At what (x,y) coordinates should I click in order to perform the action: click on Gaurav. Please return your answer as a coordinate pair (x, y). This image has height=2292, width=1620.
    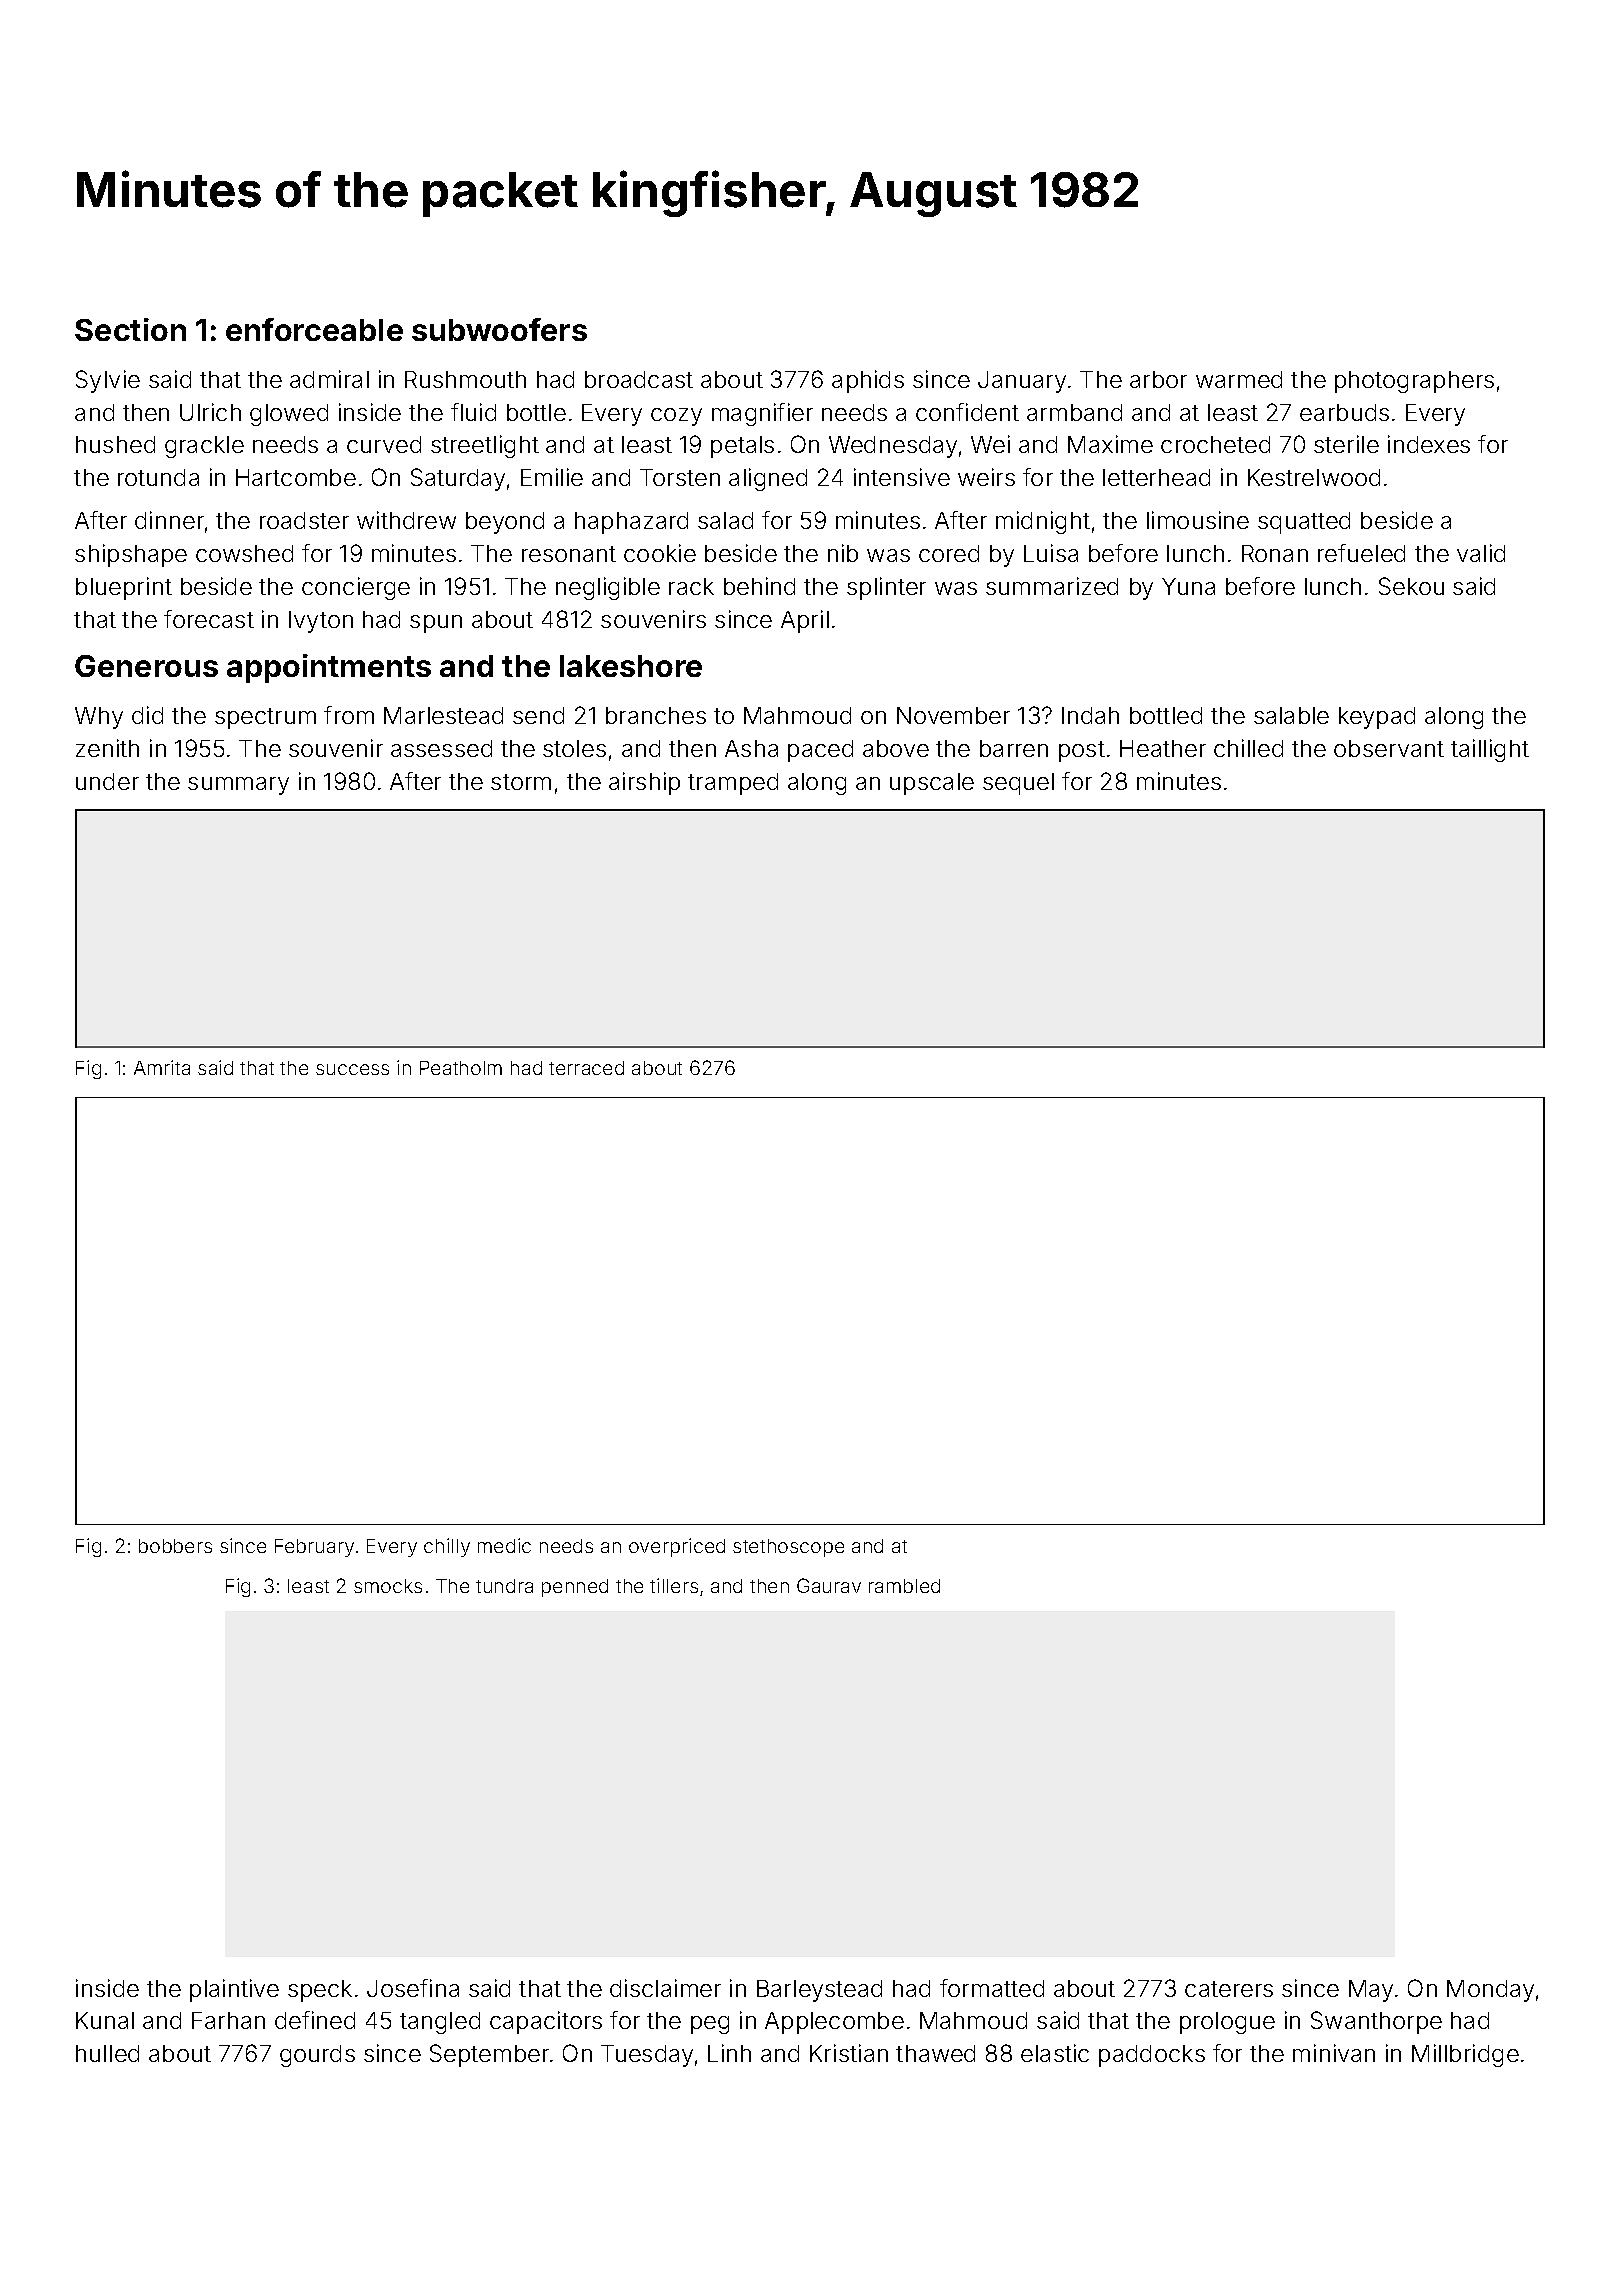
    Looking at the image, I should click on (829, 1585).
